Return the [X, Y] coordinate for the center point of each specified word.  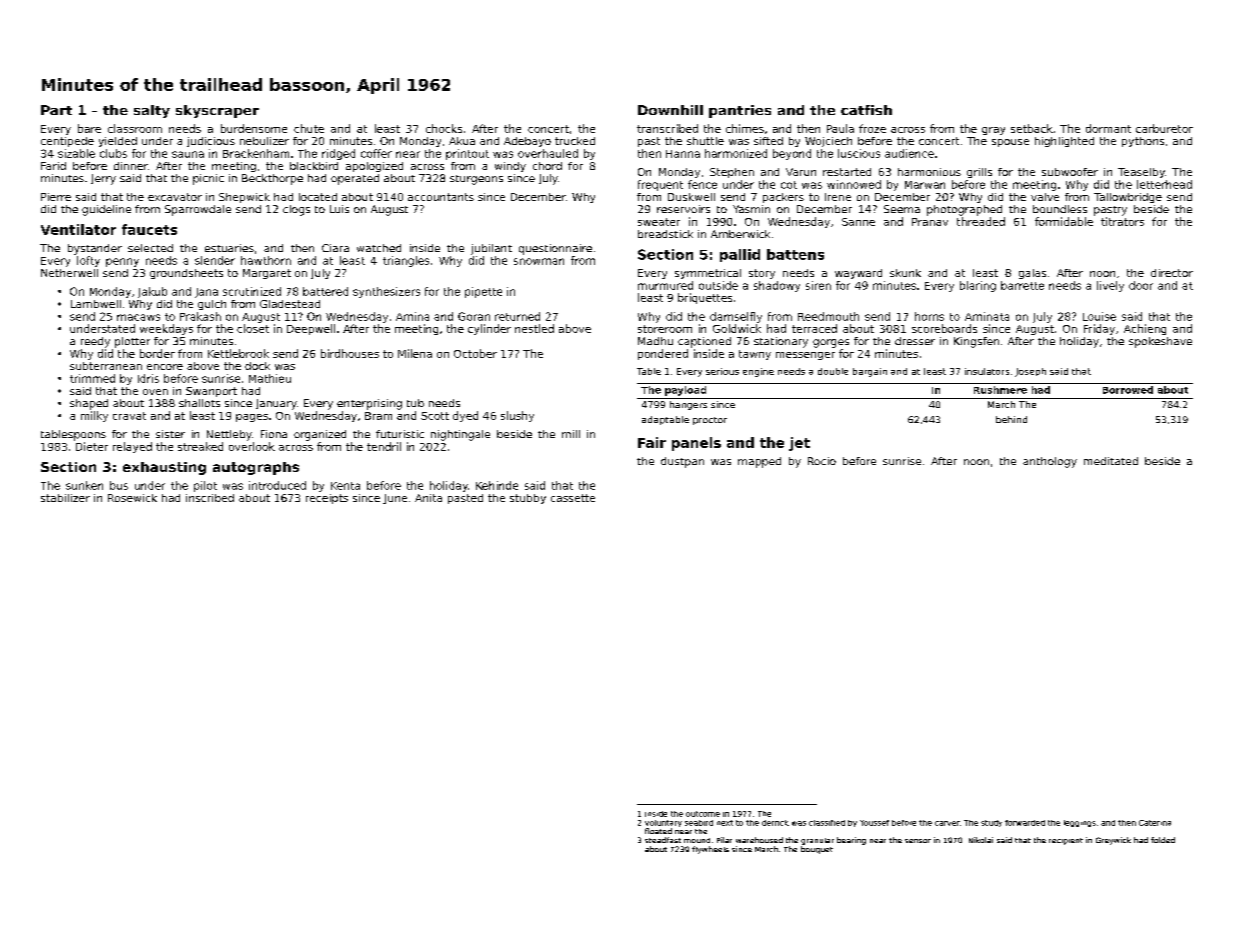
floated [658, 831]
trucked [575, 141]
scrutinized [252, 291]
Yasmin [751, 209]
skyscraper [217, 111]
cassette [573, 498]
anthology [1050, 462]
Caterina [1155, 823]
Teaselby [1141, 173]
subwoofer [1070, 172]
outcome [703, 814]
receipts [327, 499]
